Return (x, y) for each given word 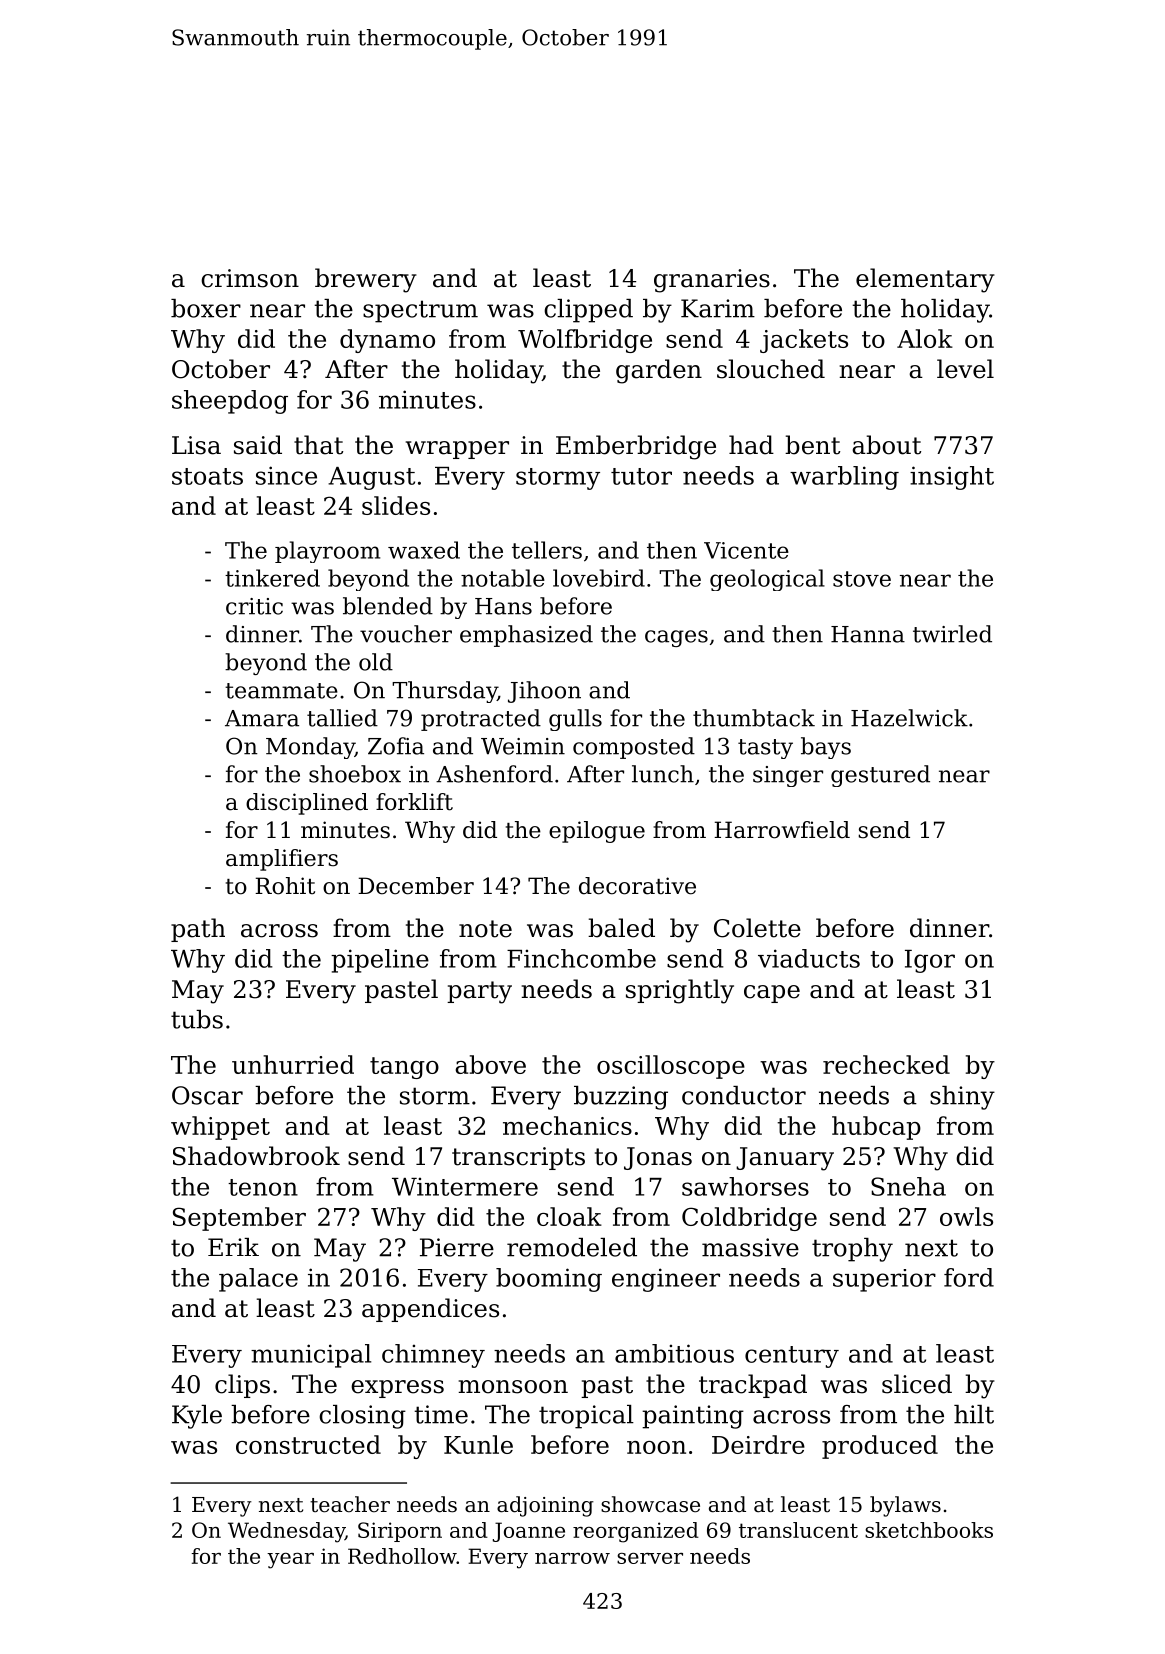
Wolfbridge (585, 341)
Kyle (197, 1417)
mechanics (567, 1125)
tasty (765, 749)
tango (404, 1068)
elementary (925, 280)
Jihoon (544, 692)
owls (966, 1216)
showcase (650, 1504)
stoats (207, 476)
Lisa (196, 445)
